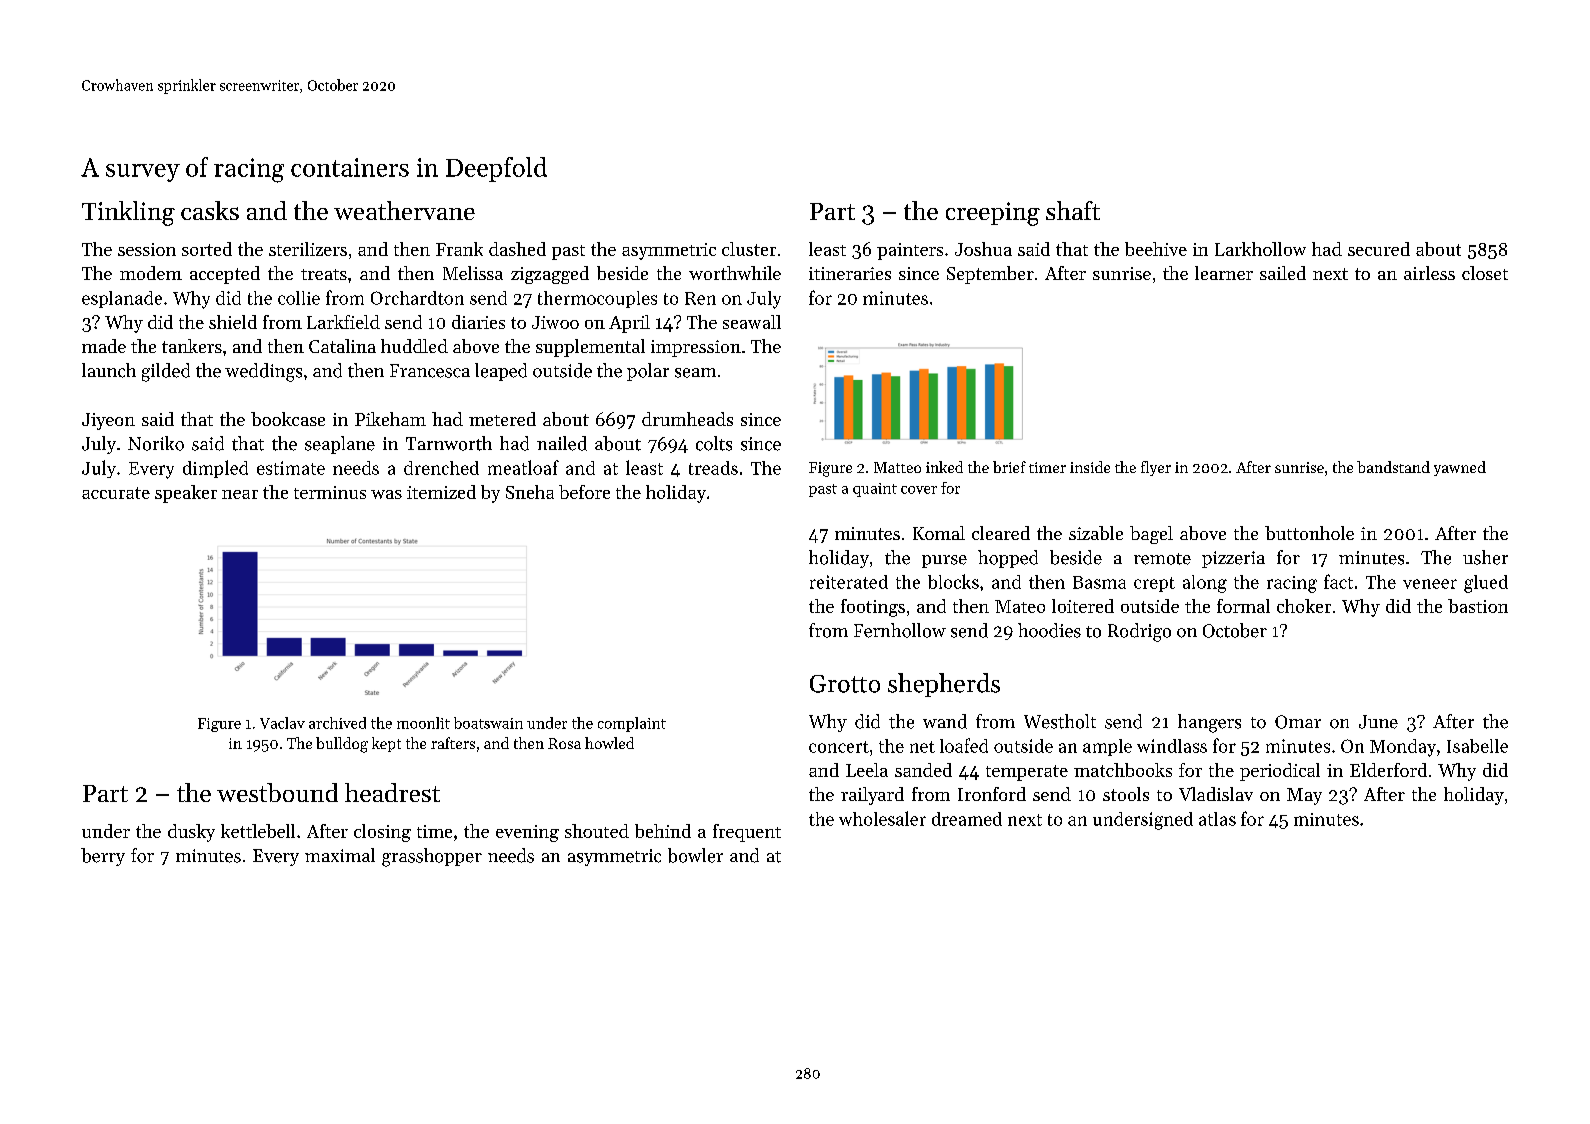 This screenshot has height=1124, width=1590. What do you see at coordinates (459, 249) in the screenshot?
I see `Frank` at bounding box center [459, 249].
